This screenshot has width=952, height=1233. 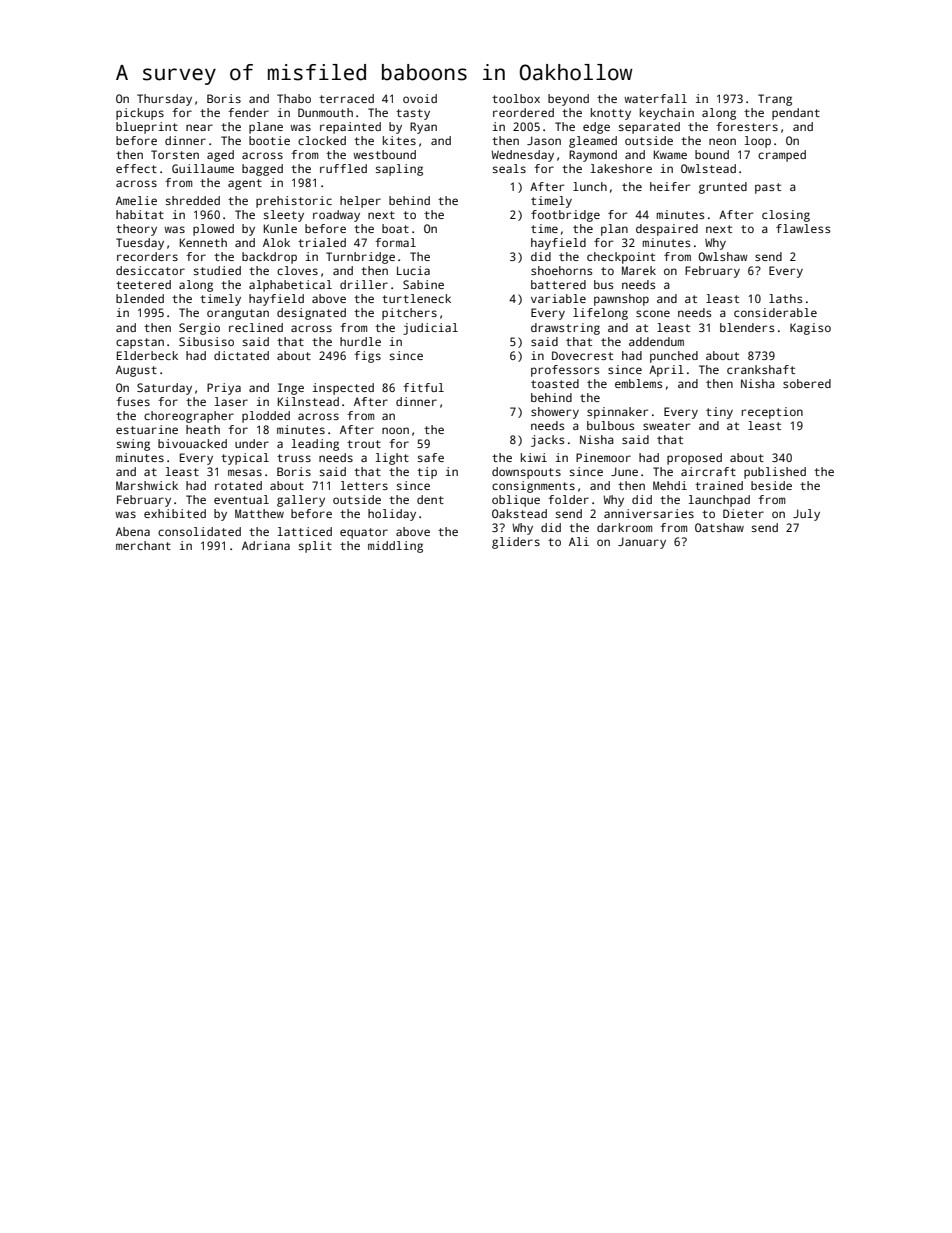 I want to click on Marek, so click(x=639, y=270).
